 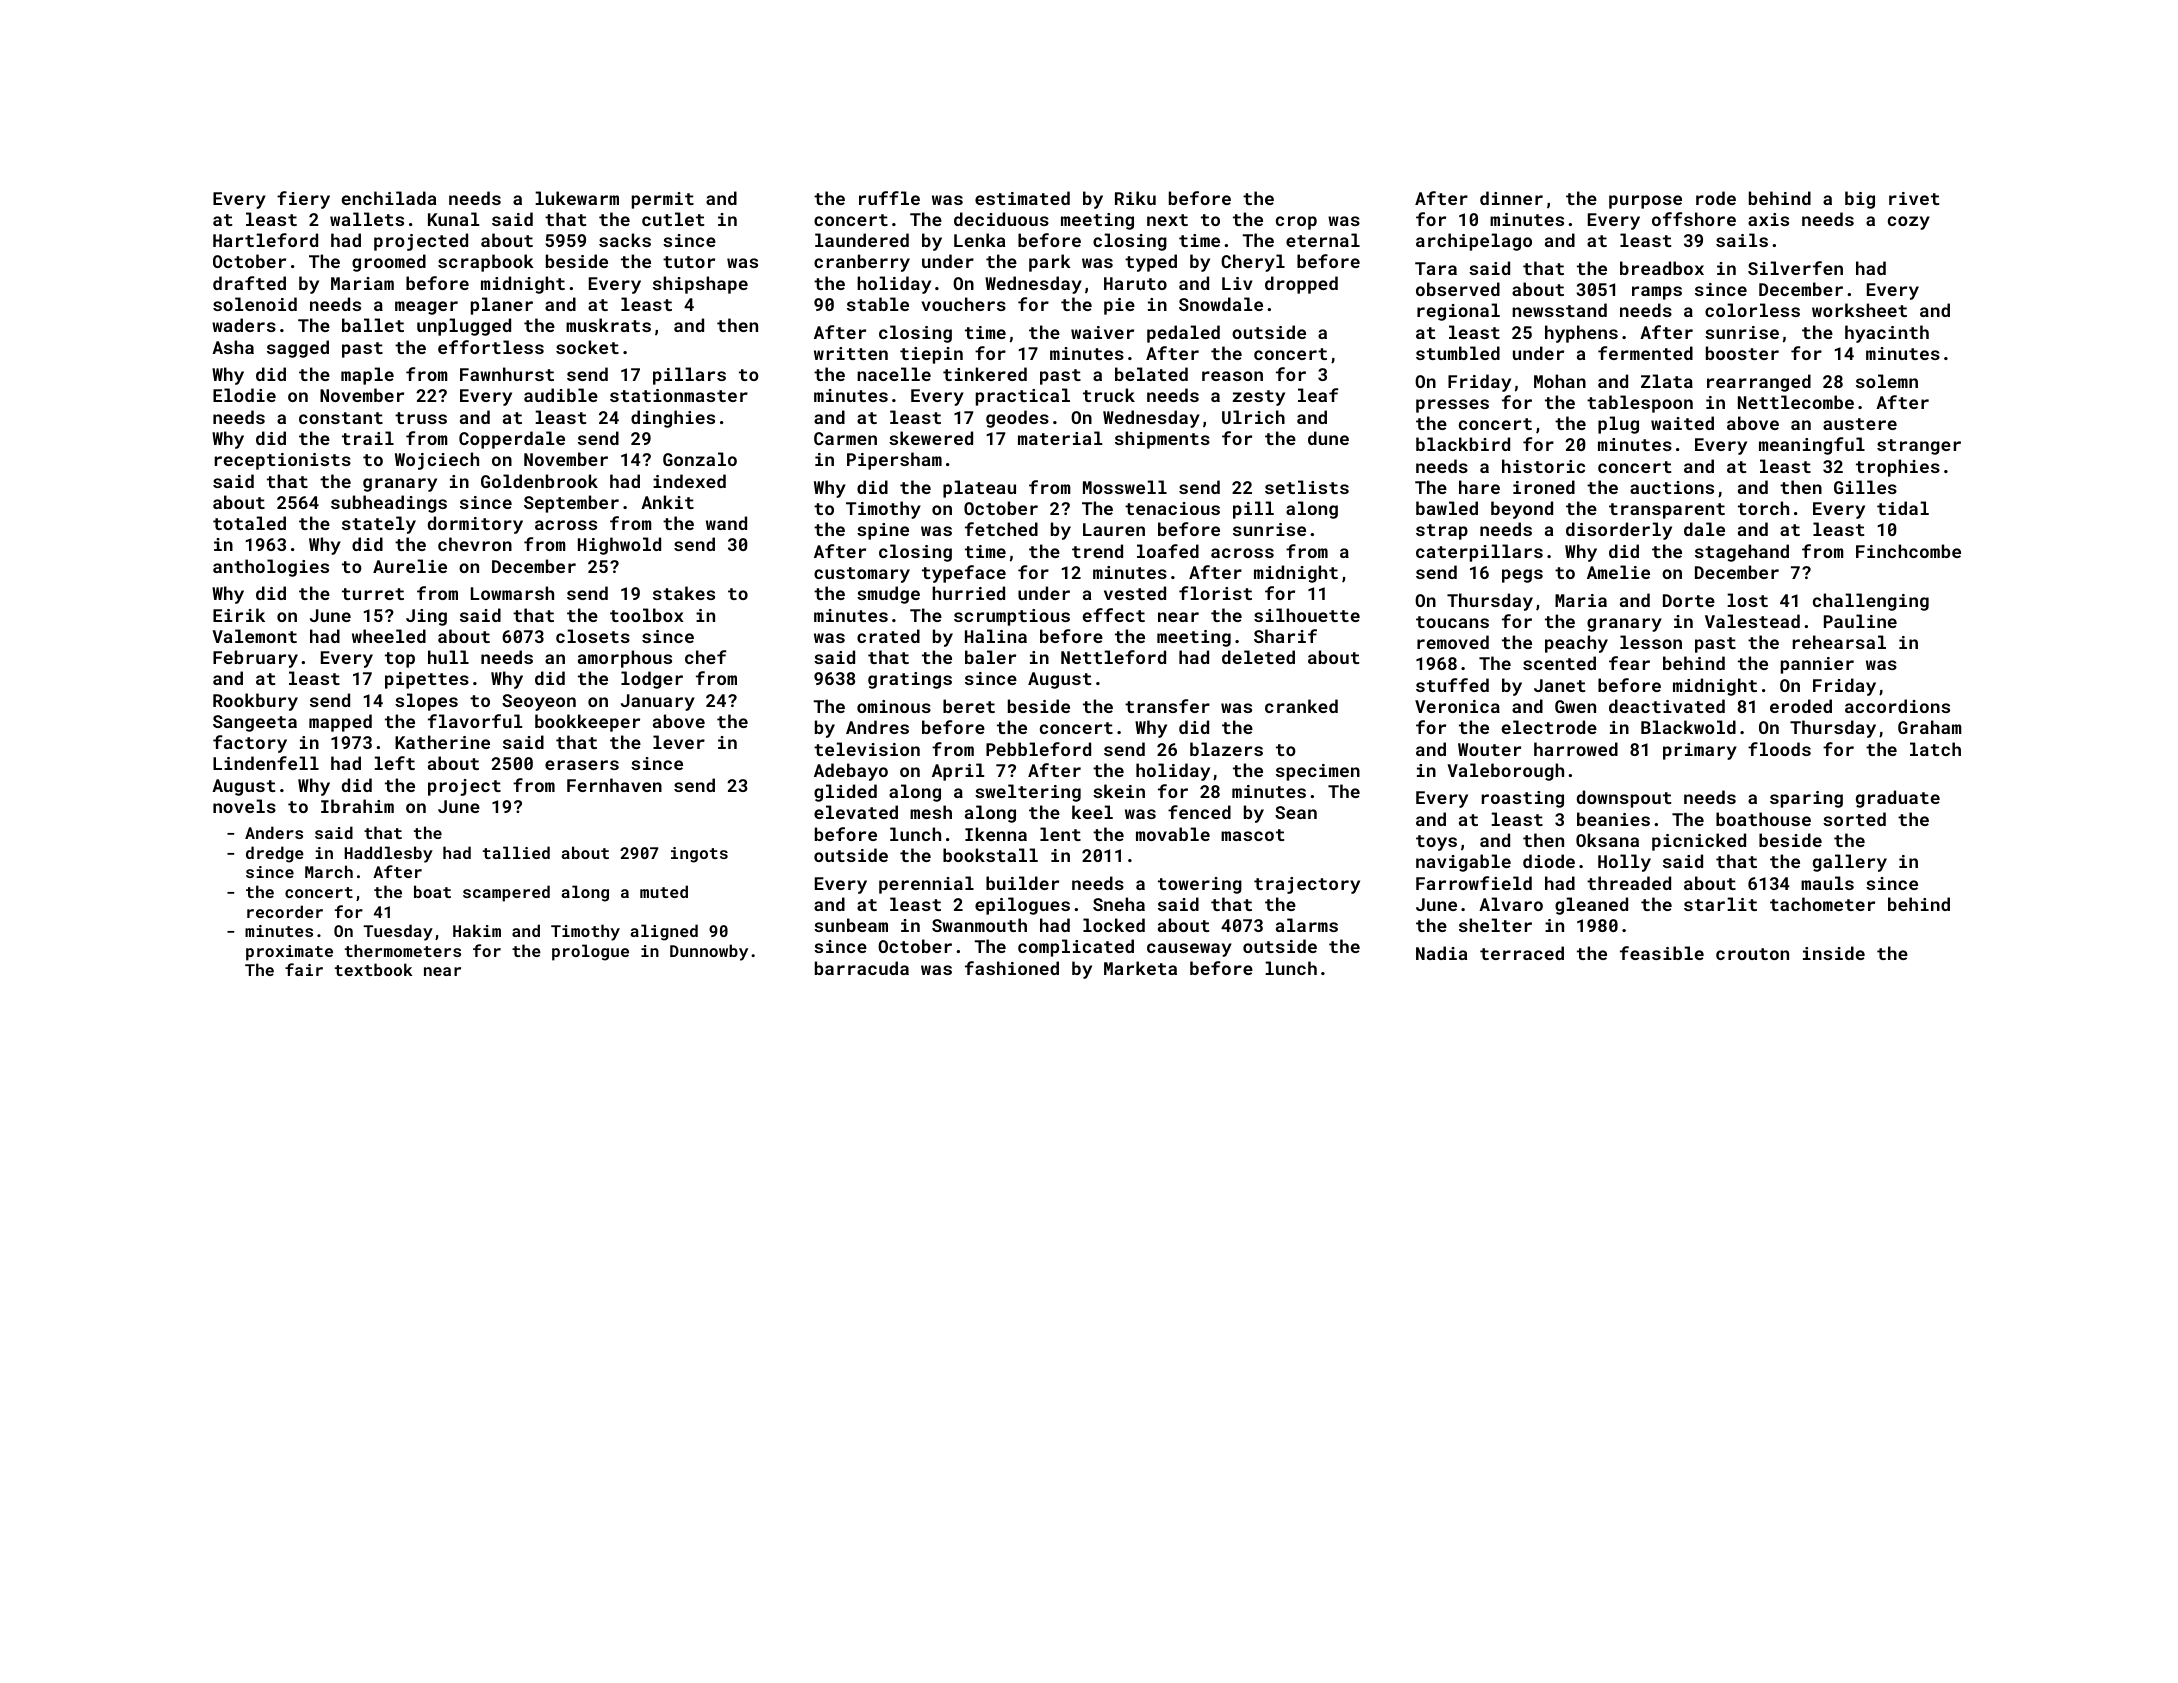 I want to click on beyond, so click(x=1522, y=510).
